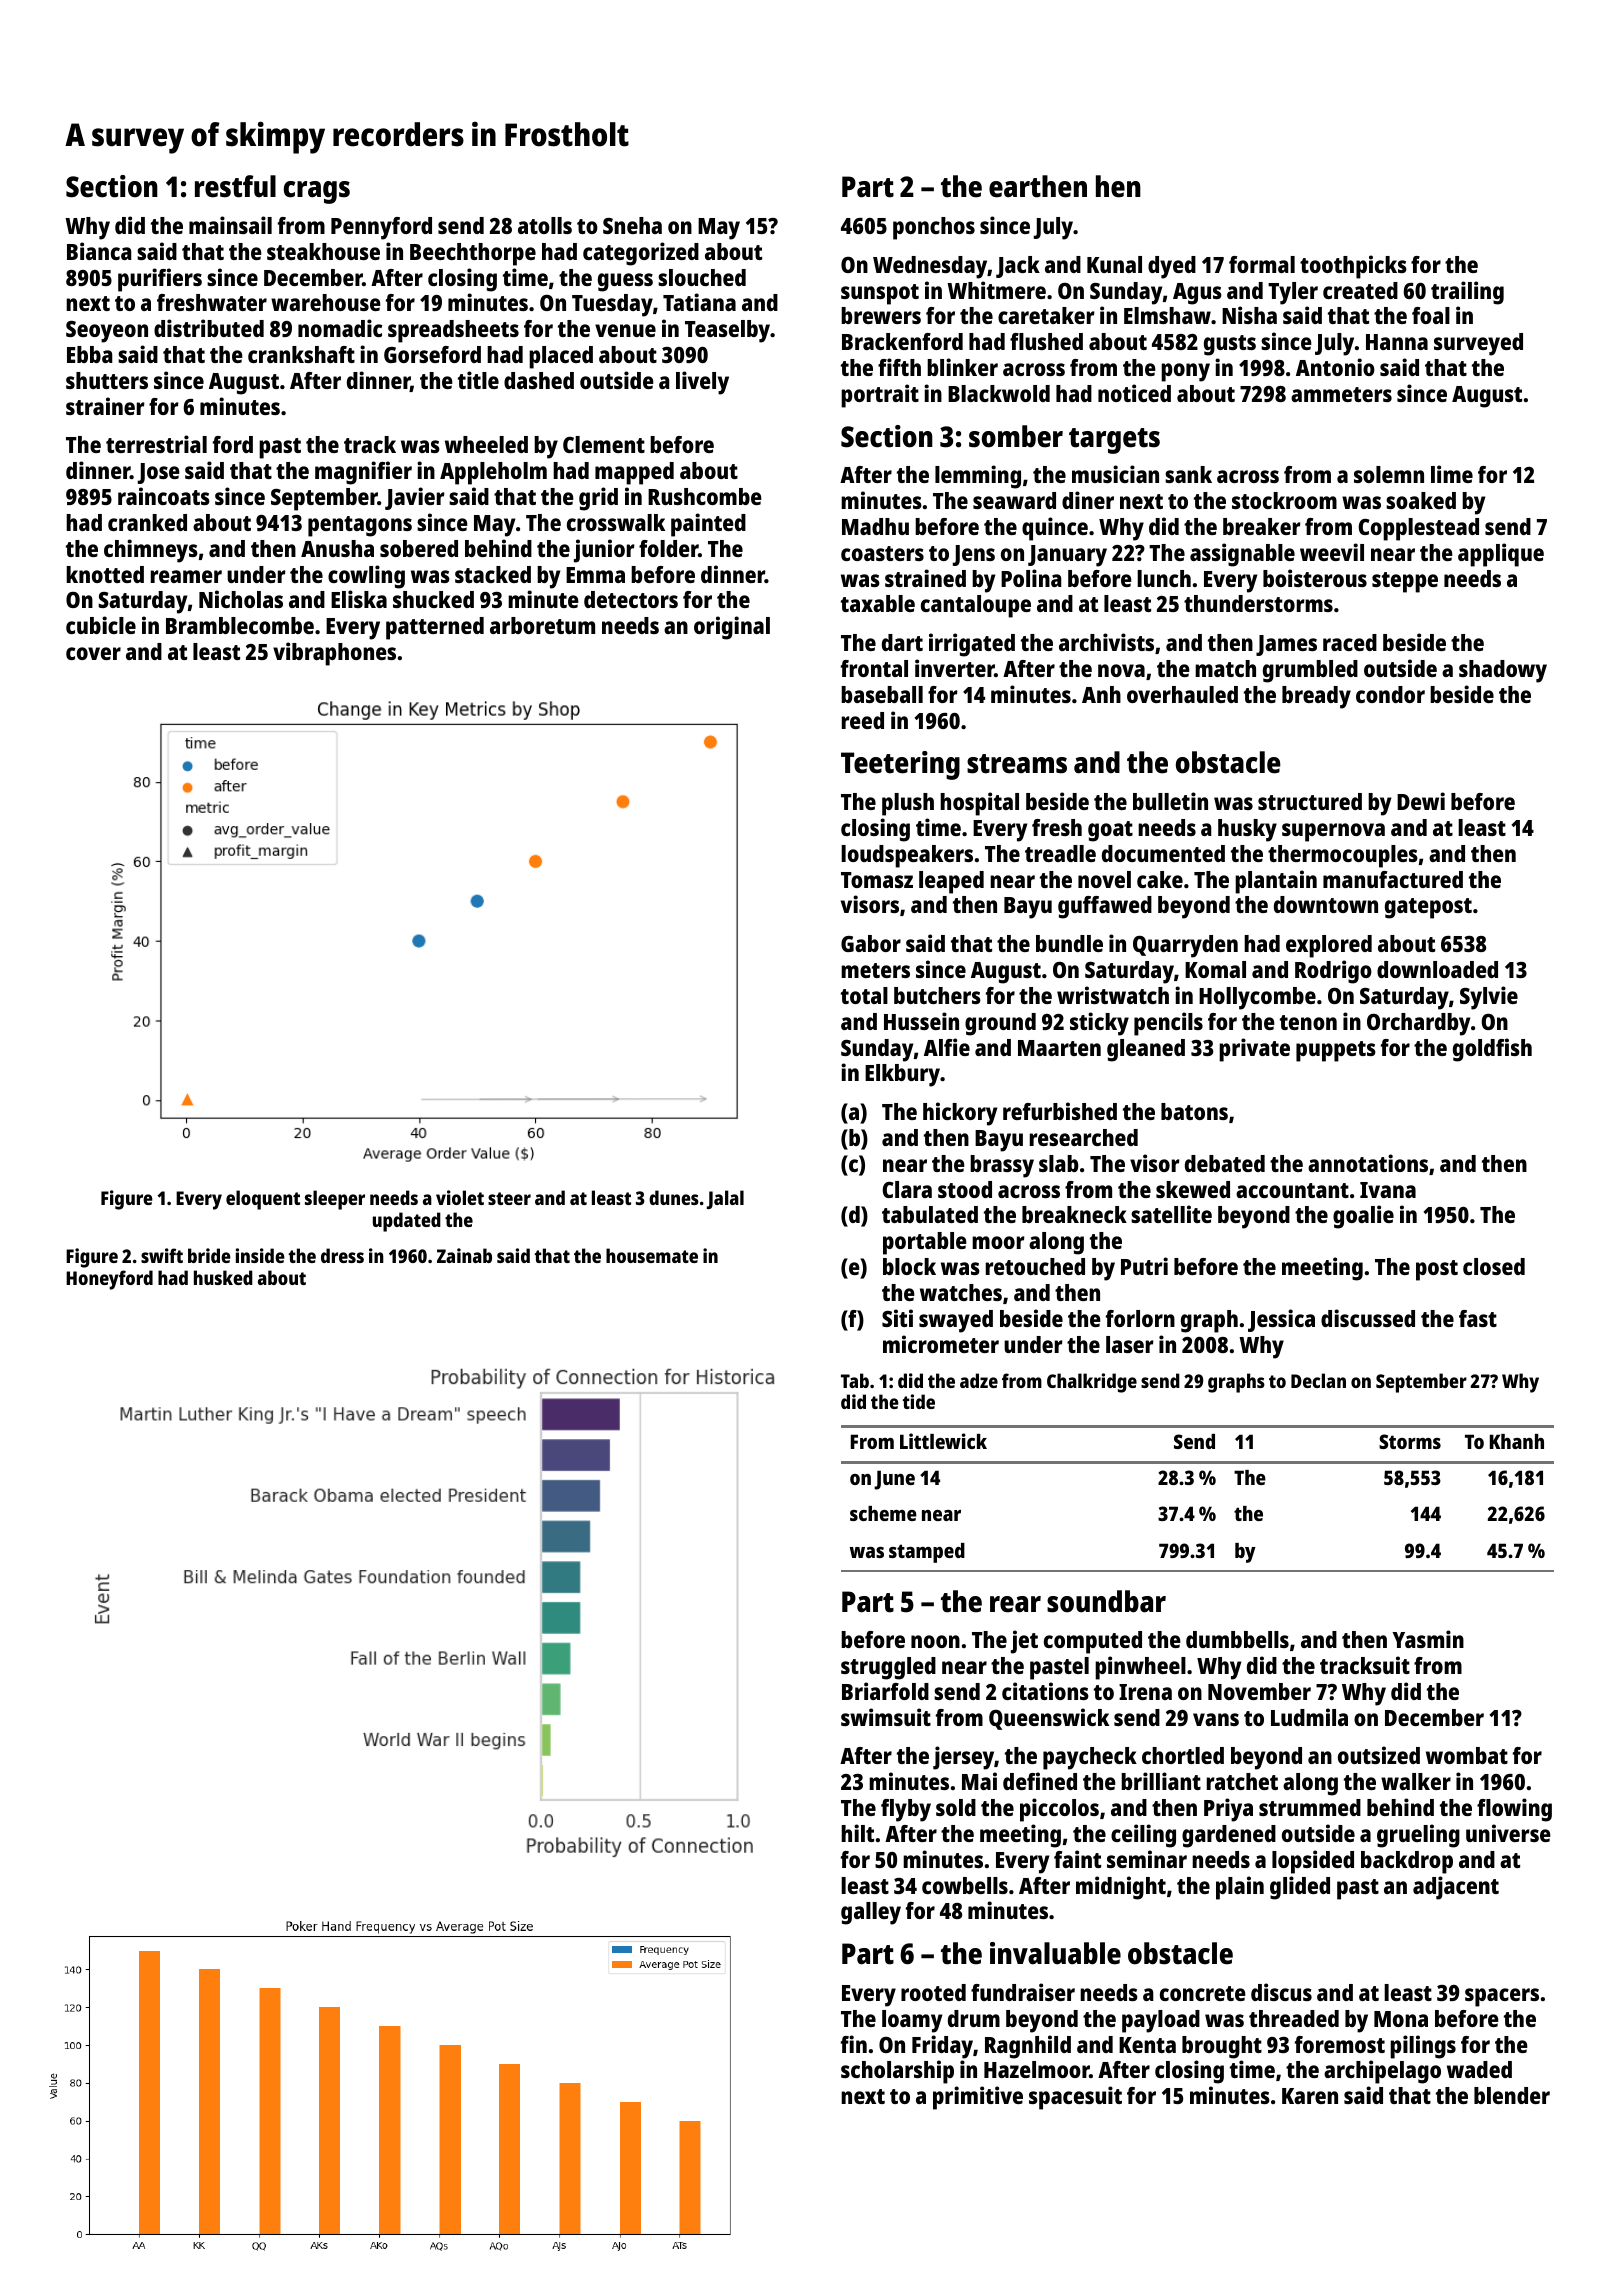  What do you see at coordinates (897, 2072) in the image?
I see `scholarship` at bounding box center [897, 2072].
